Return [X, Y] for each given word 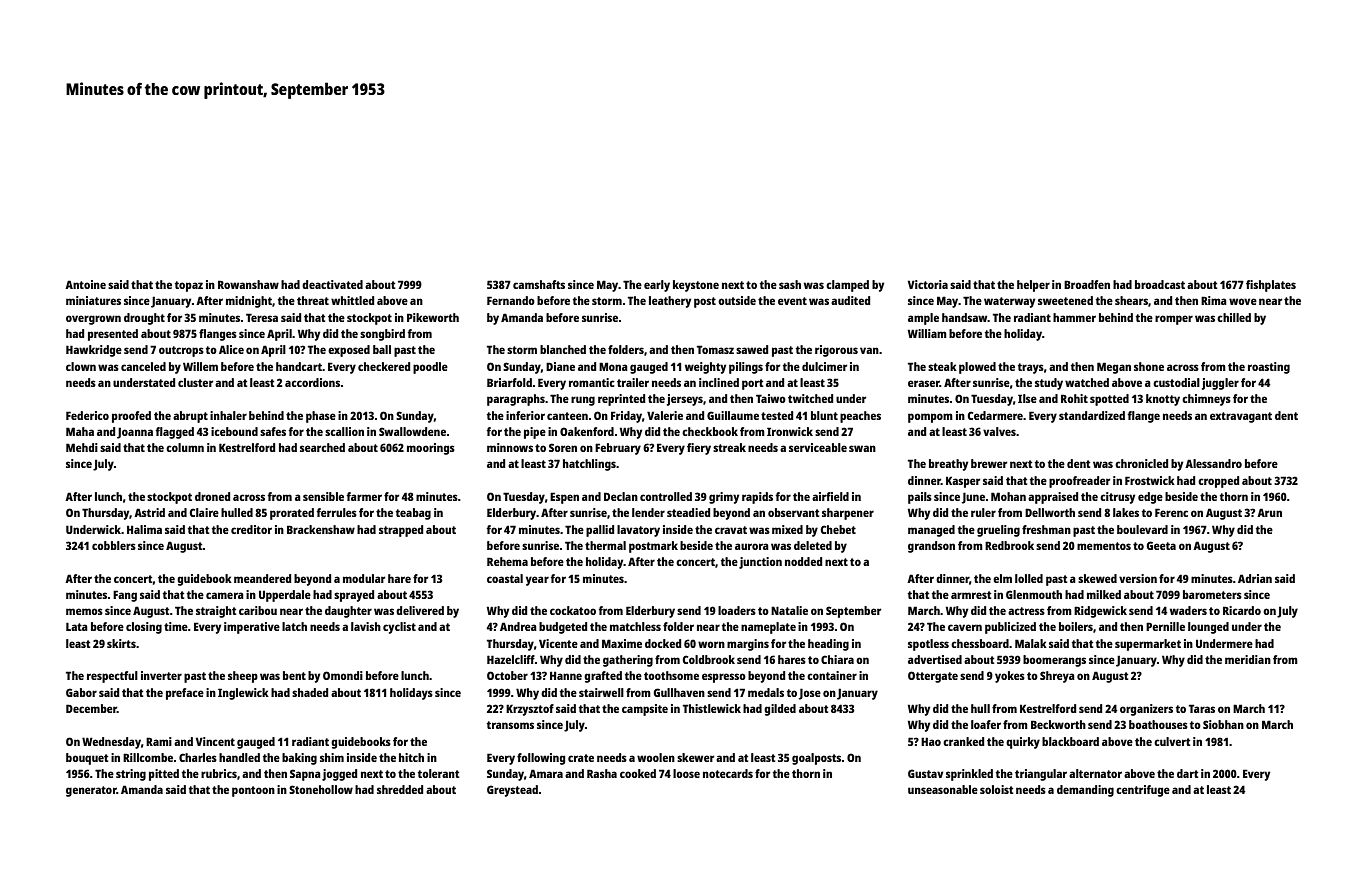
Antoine [85, 284]
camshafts [539, 284]
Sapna [305, 775]
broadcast [1160, 284]
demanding [1085, 791]
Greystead [512, 791]
